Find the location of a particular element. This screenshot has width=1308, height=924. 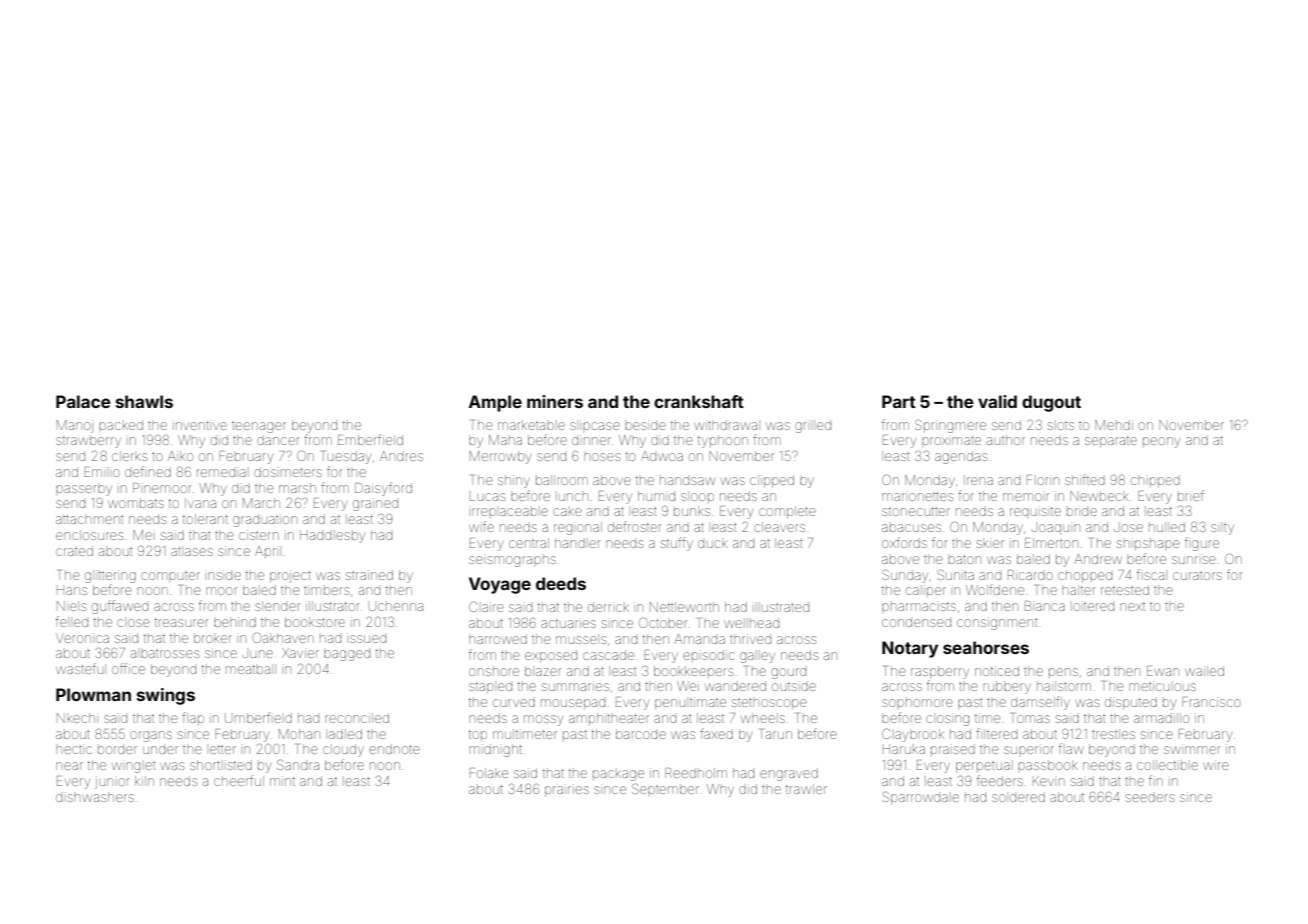

reconciled is located at coordinates (357, 718).
